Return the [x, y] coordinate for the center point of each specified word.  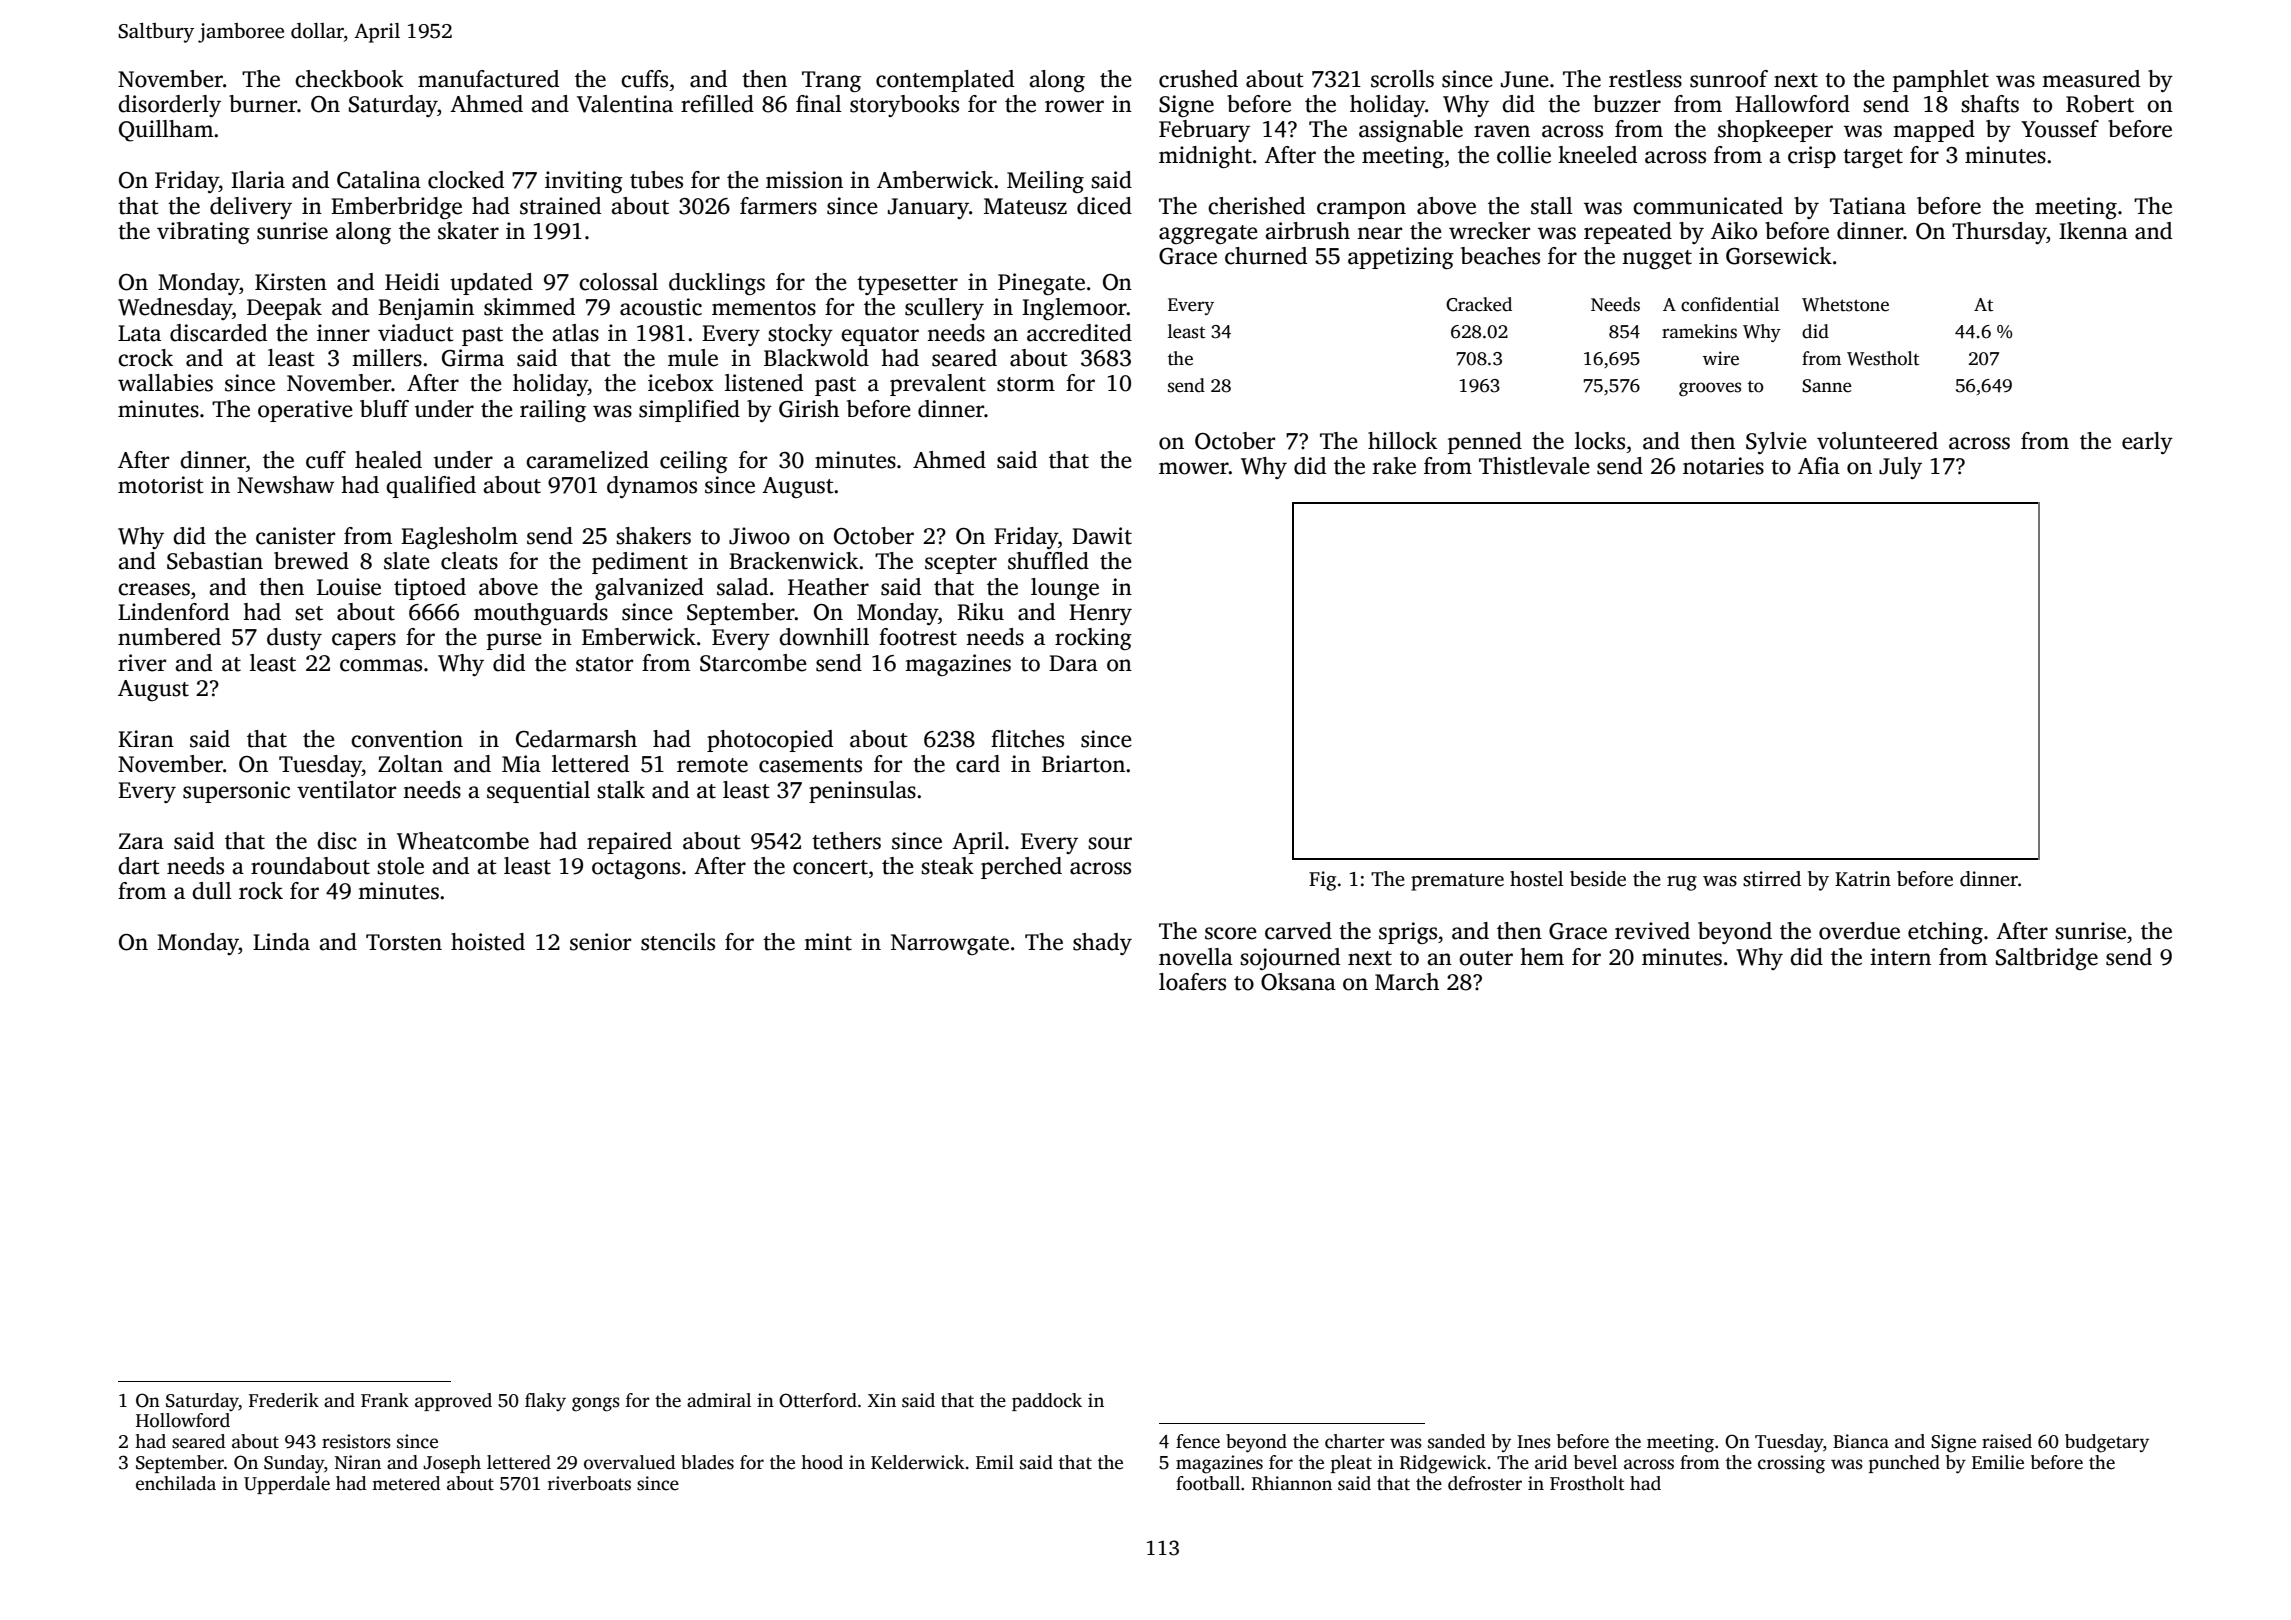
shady [1102, 944]
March [1407, 982]
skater [468, 231]
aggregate [1208, 234]
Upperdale [287, 1485]
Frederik [284, 1400]
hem [1542, 957]
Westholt [1883, 358]
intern [1900, 957]
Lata [139, 333]
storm [1026, 384]
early [2147, 443]
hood [822, 1462]
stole [400, 866]
